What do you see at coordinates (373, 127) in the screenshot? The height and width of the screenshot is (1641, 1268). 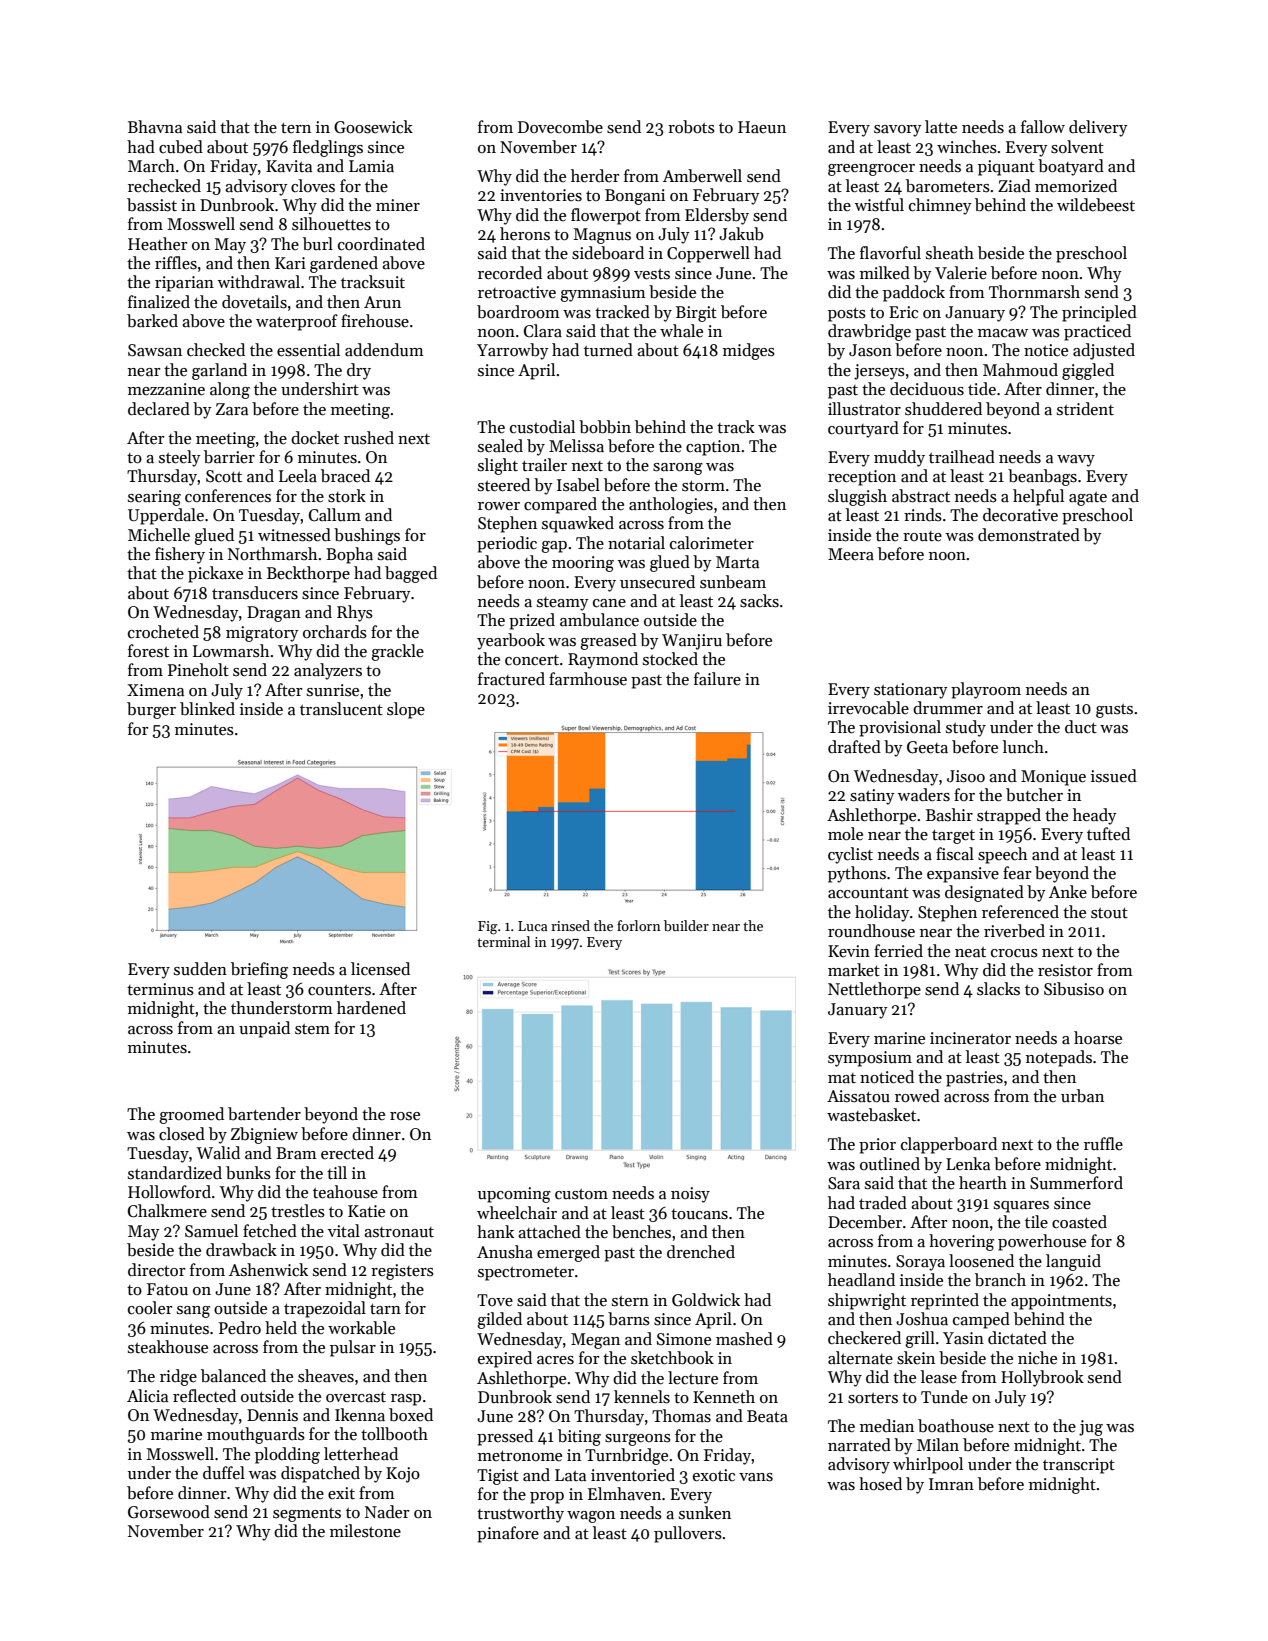 I see `Goosewick` at bounding box center [373, 127].
